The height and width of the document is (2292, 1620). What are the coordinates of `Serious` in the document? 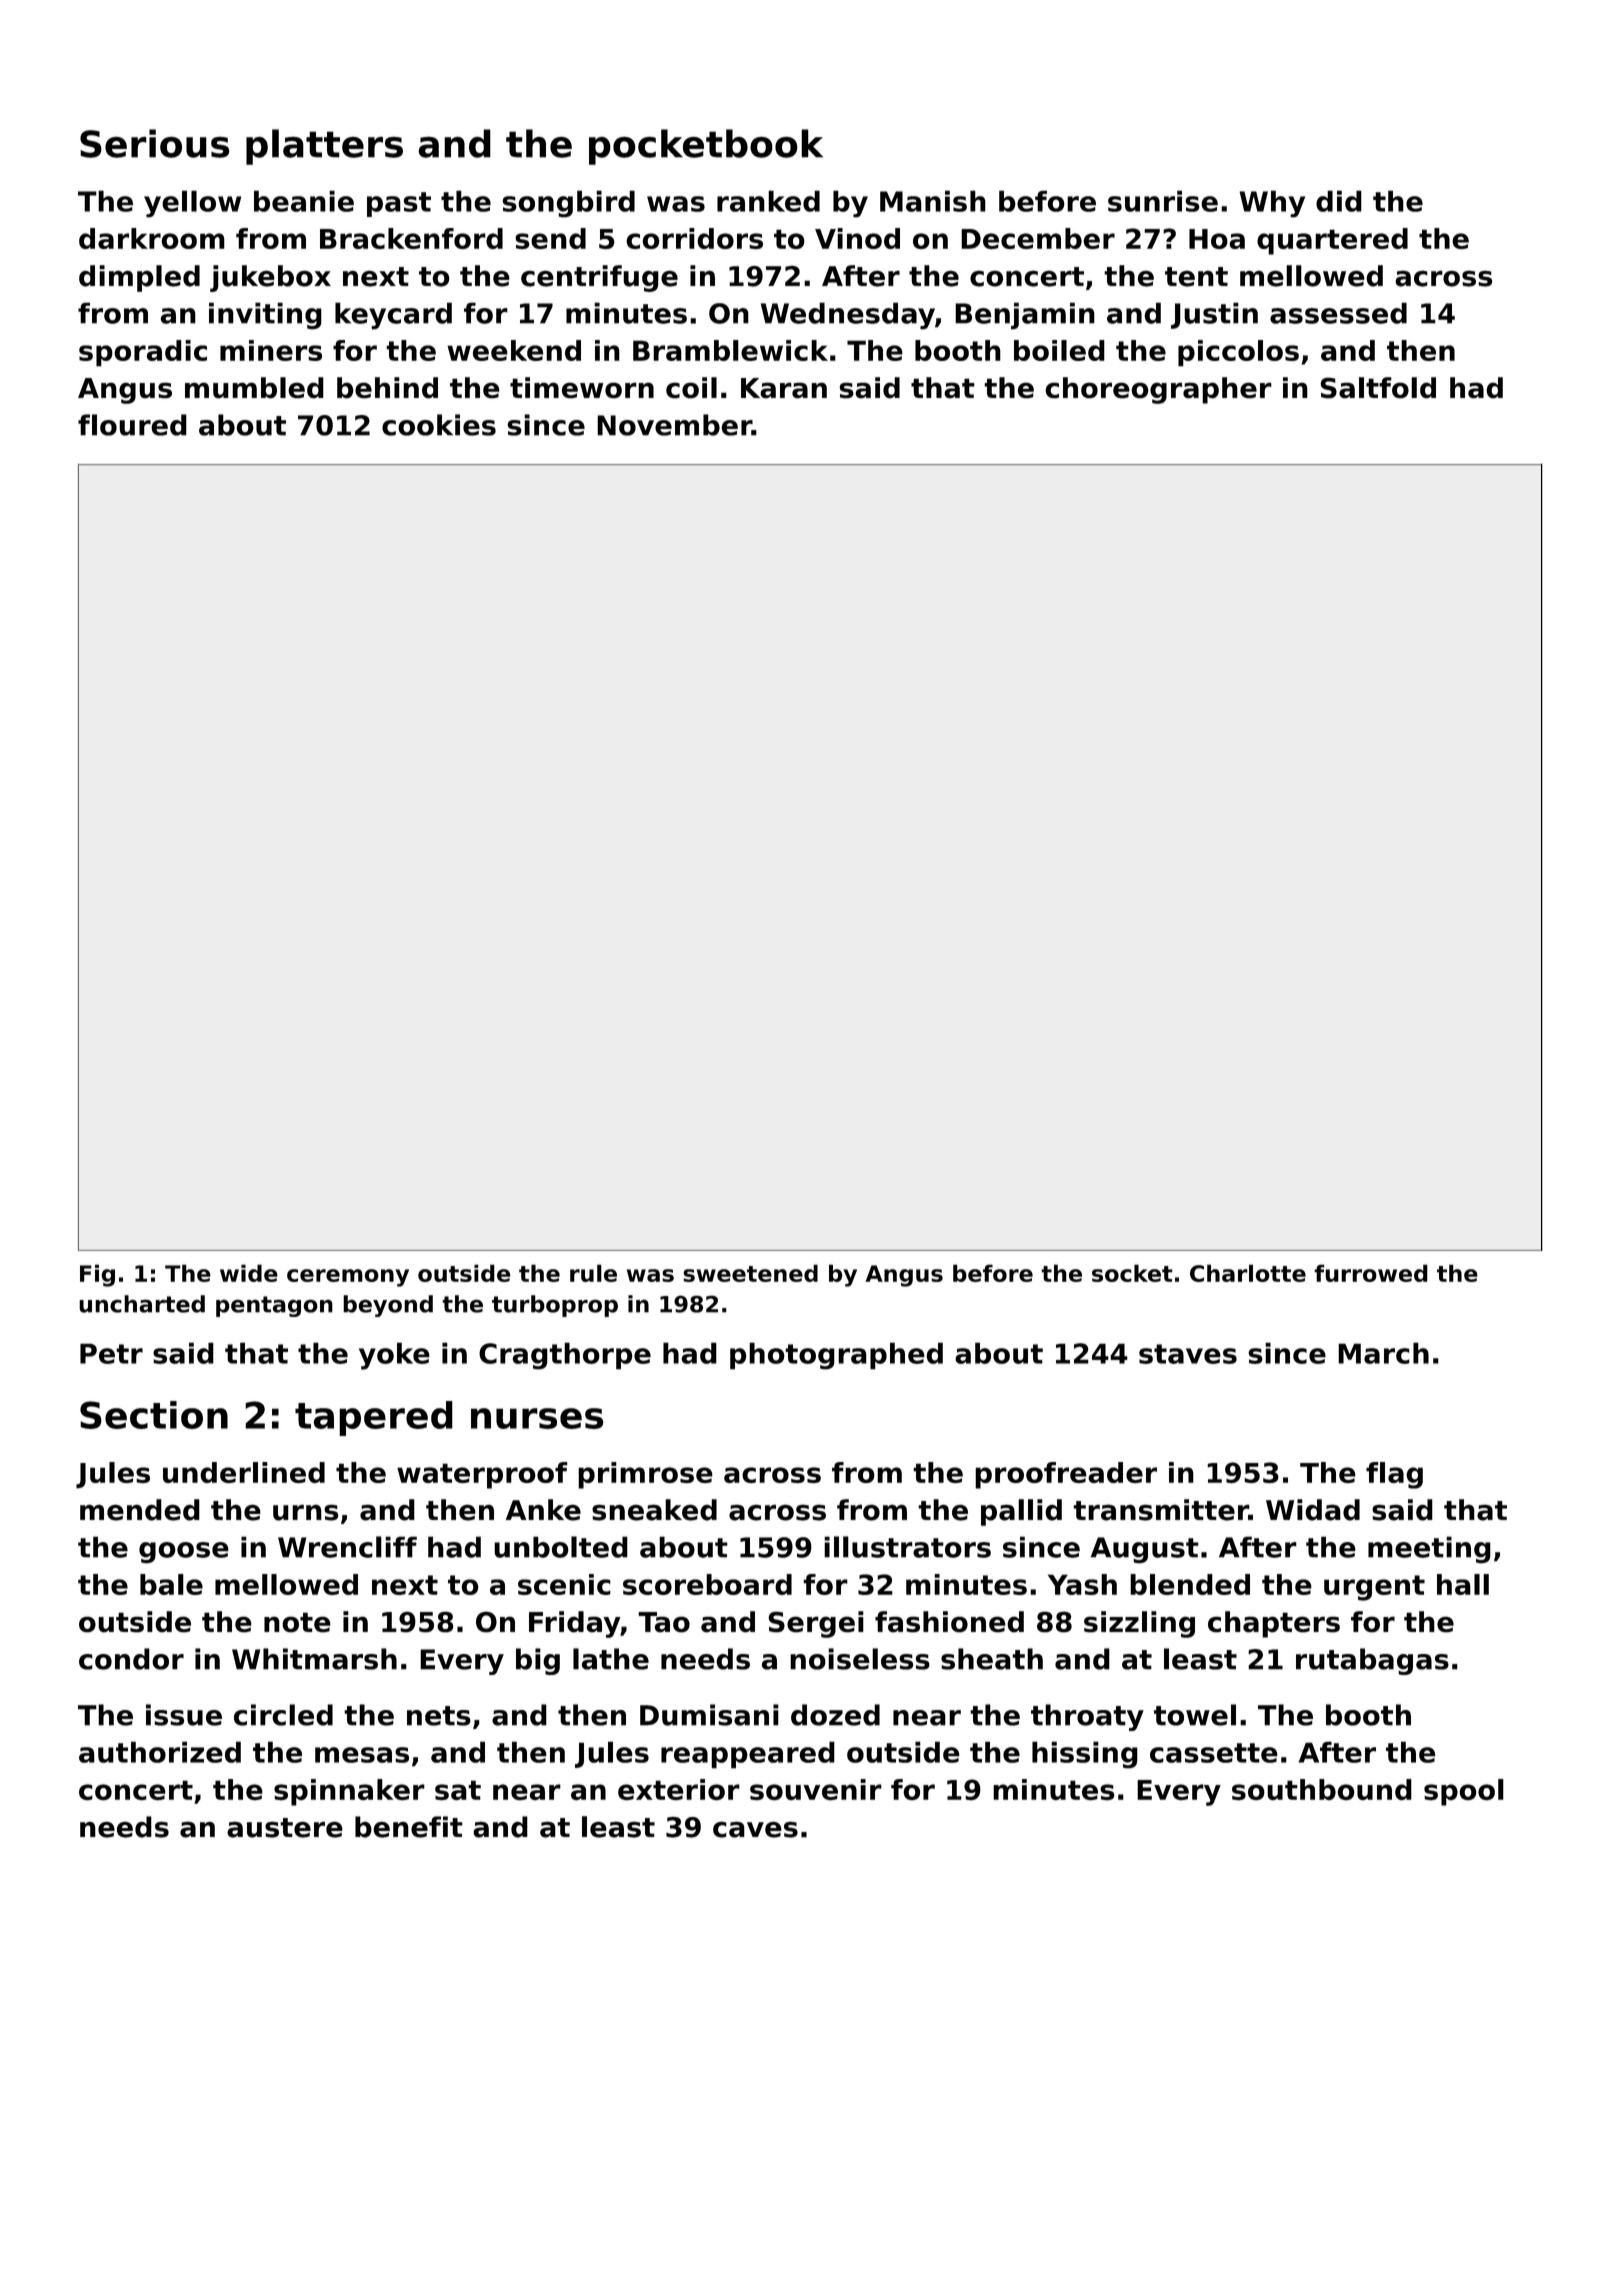 It's located at (155, 143).
